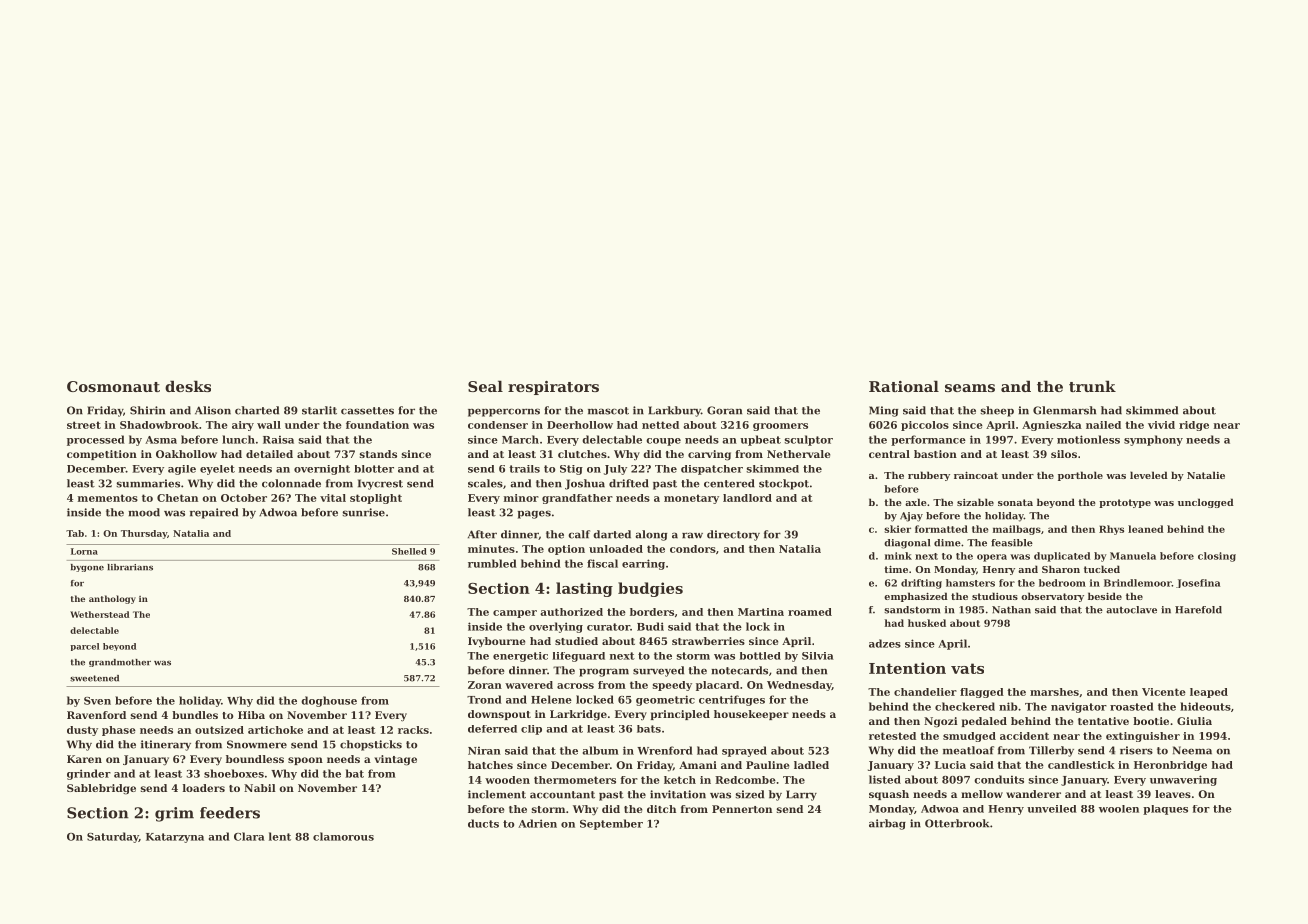 This page has height=924, width=1308. What do you see at coordinates (1149, 475) in the page?
I see `leveled` at bounding box center [1149, 475].
